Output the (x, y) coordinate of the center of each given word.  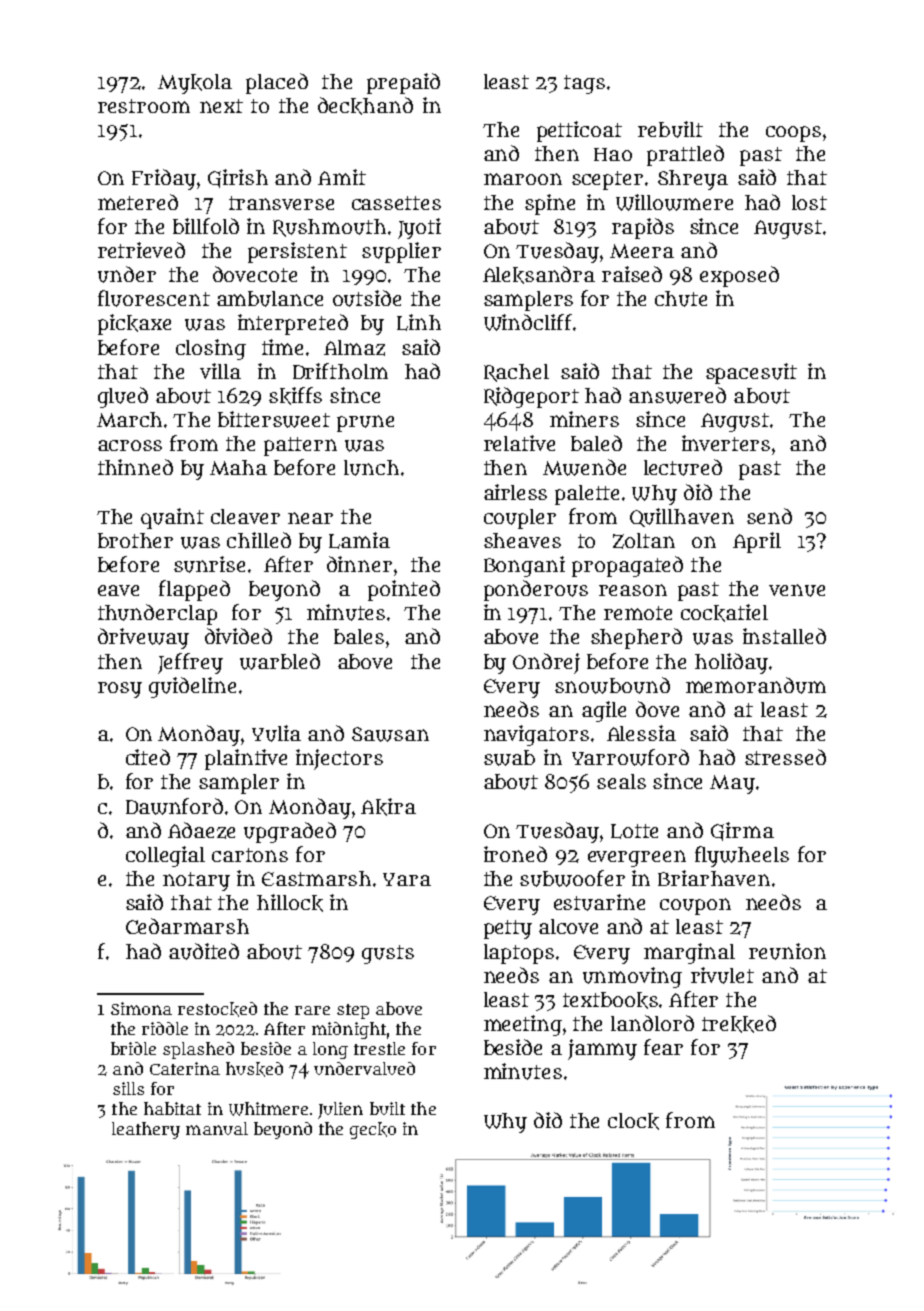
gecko (373, 1130)
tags (584, 84)
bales (359, 636)
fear (663, 1047)
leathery (146, 1130)
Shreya (693, 180)
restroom (144, 106)
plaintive (246, 759)
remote (638, 613)
